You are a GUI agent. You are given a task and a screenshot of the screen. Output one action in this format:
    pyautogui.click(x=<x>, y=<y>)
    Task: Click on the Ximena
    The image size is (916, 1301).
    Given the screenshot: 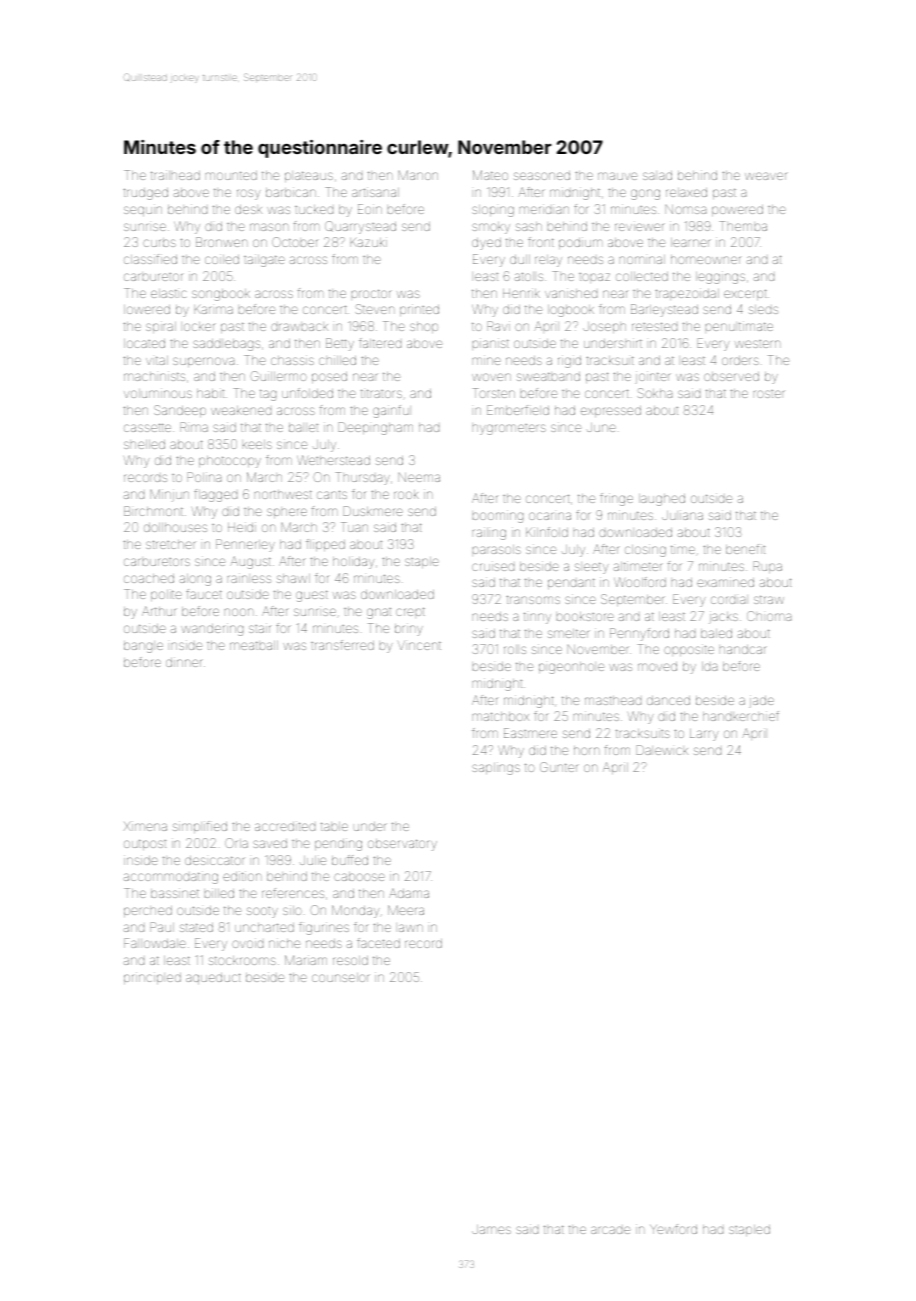 What is the action you would take?
    pyautogui.click(x=145, y=826)
